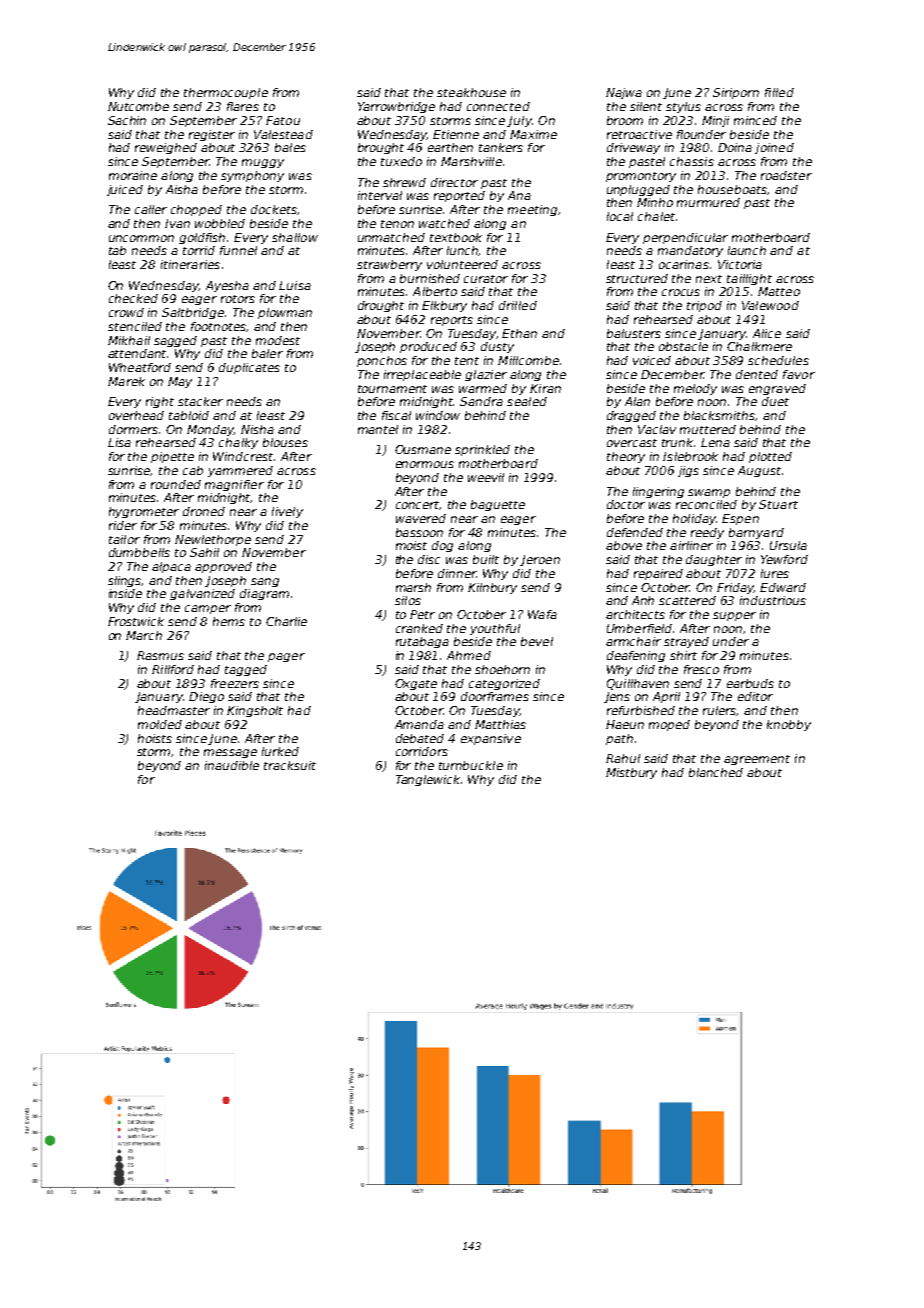  I want to click on chalky, so click(238, 443).
